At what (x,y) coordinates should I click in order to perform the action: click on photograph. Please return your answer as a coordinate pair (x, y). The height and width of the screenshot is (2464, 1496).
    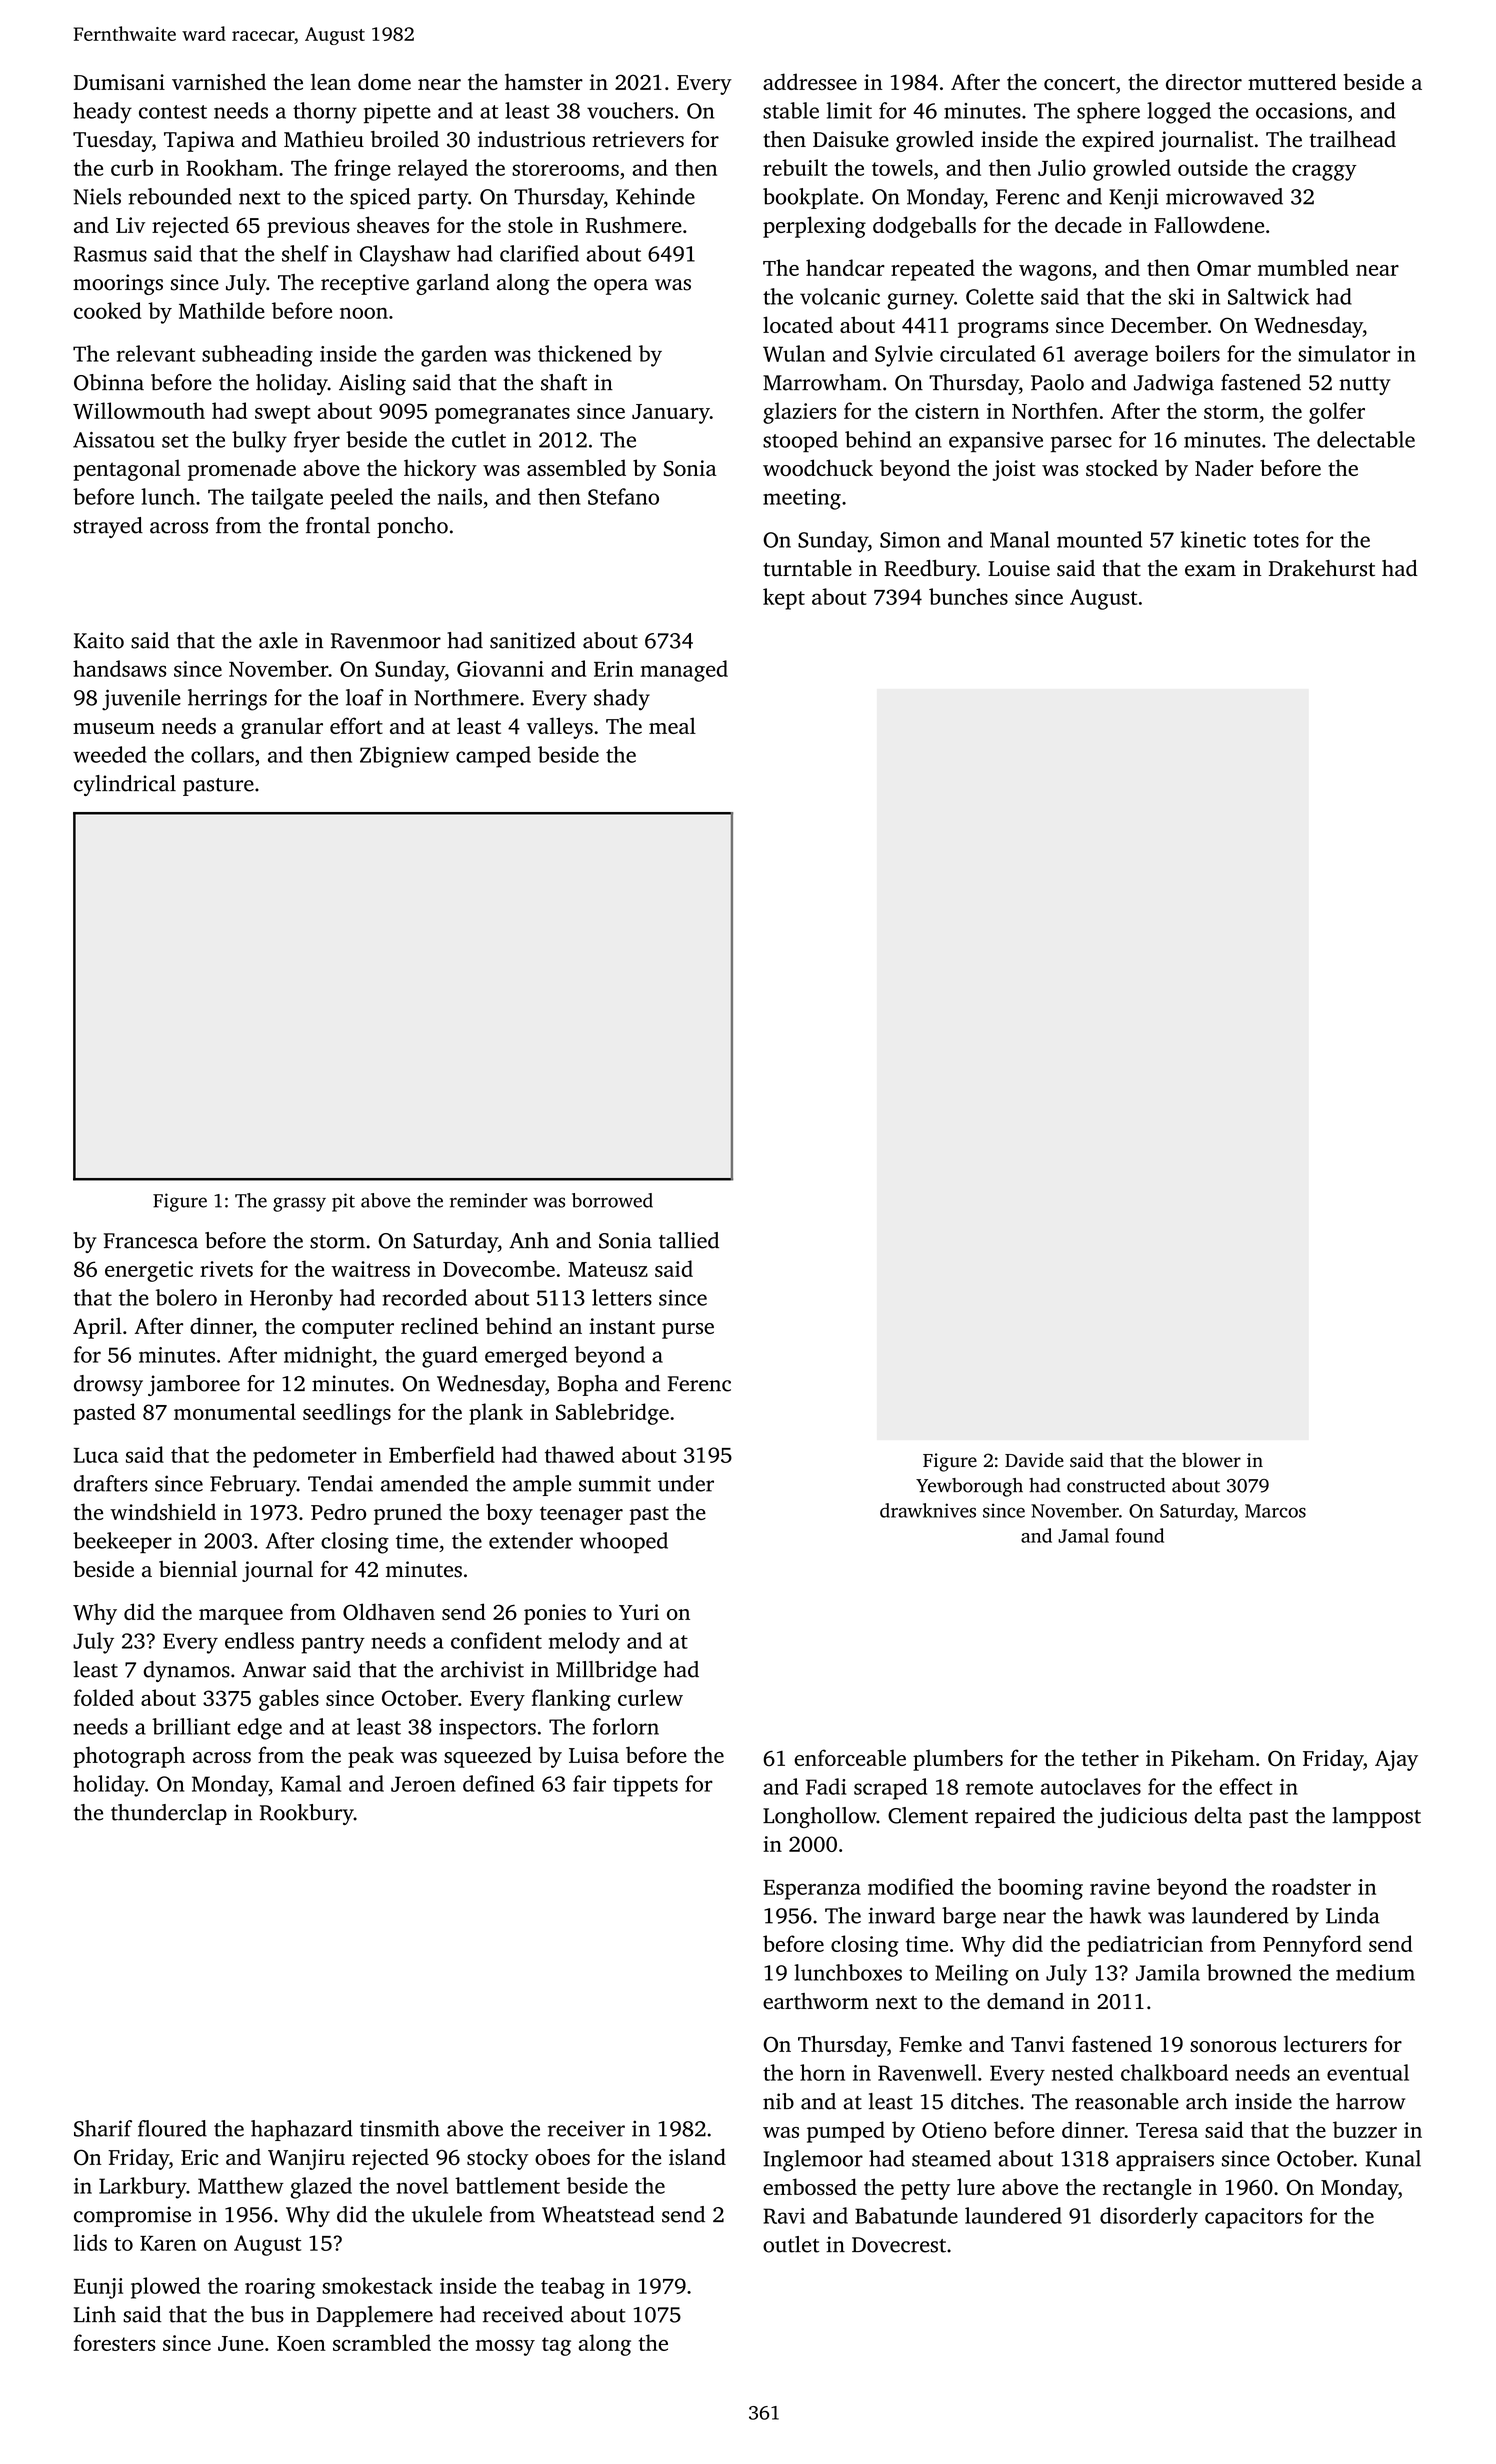
    Looking at the image, I should click on (129, 1757).
